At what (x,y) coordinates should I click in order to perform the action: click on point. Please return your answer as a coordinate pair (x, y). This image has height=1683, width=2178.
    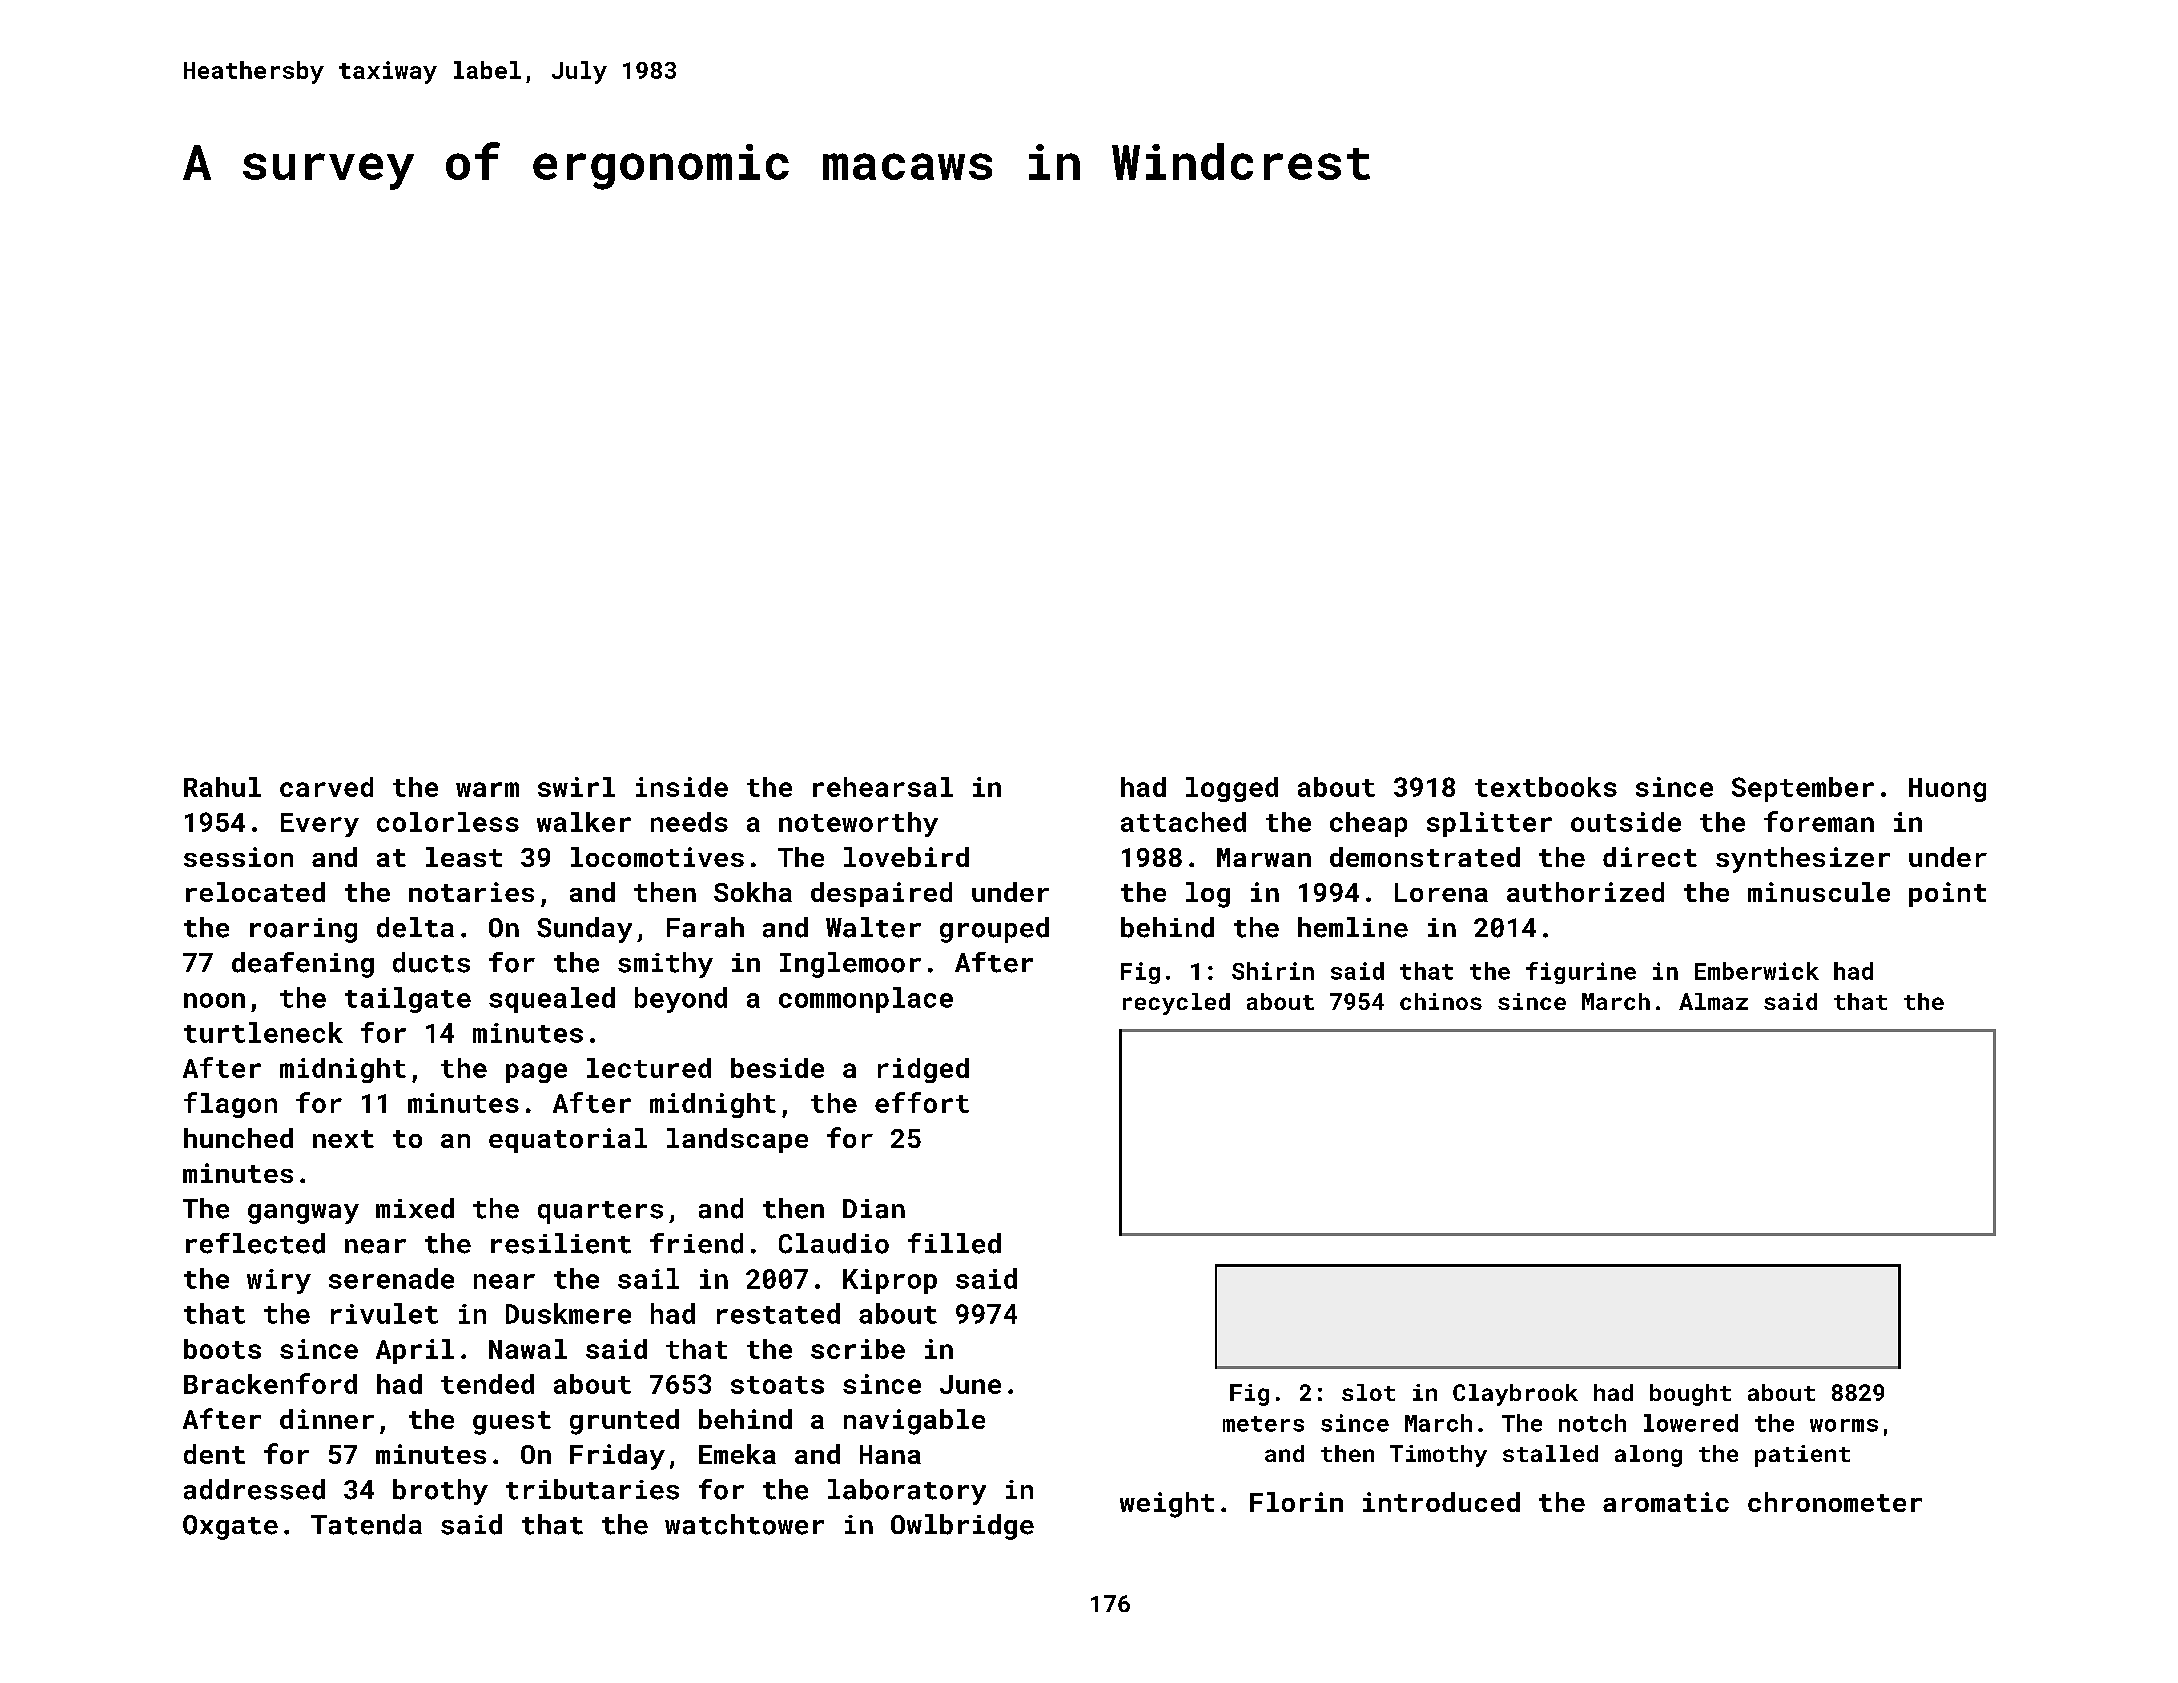
    Looking at the image, I should click on (1947, 894).
